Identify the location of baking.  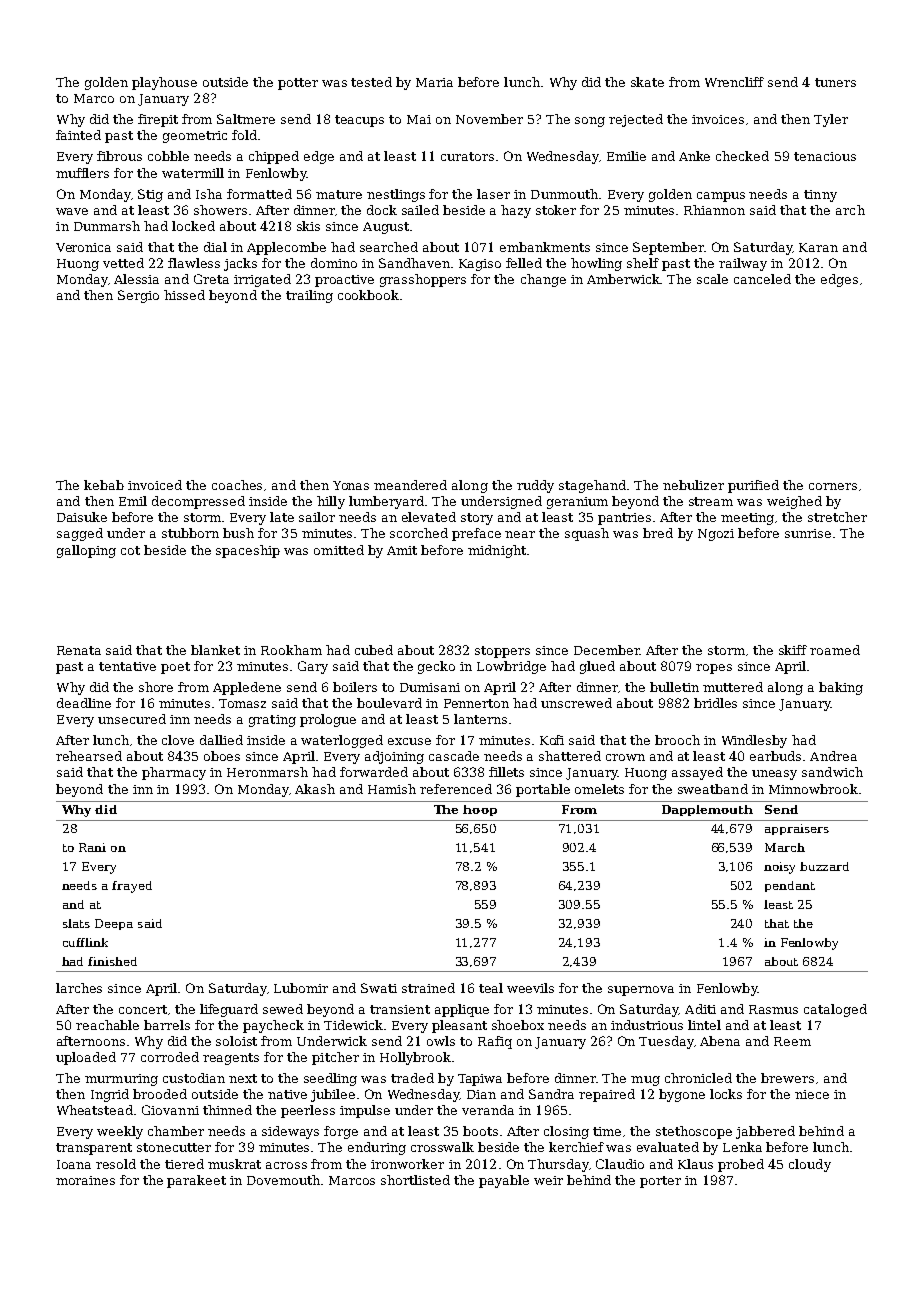
(841, 688).
